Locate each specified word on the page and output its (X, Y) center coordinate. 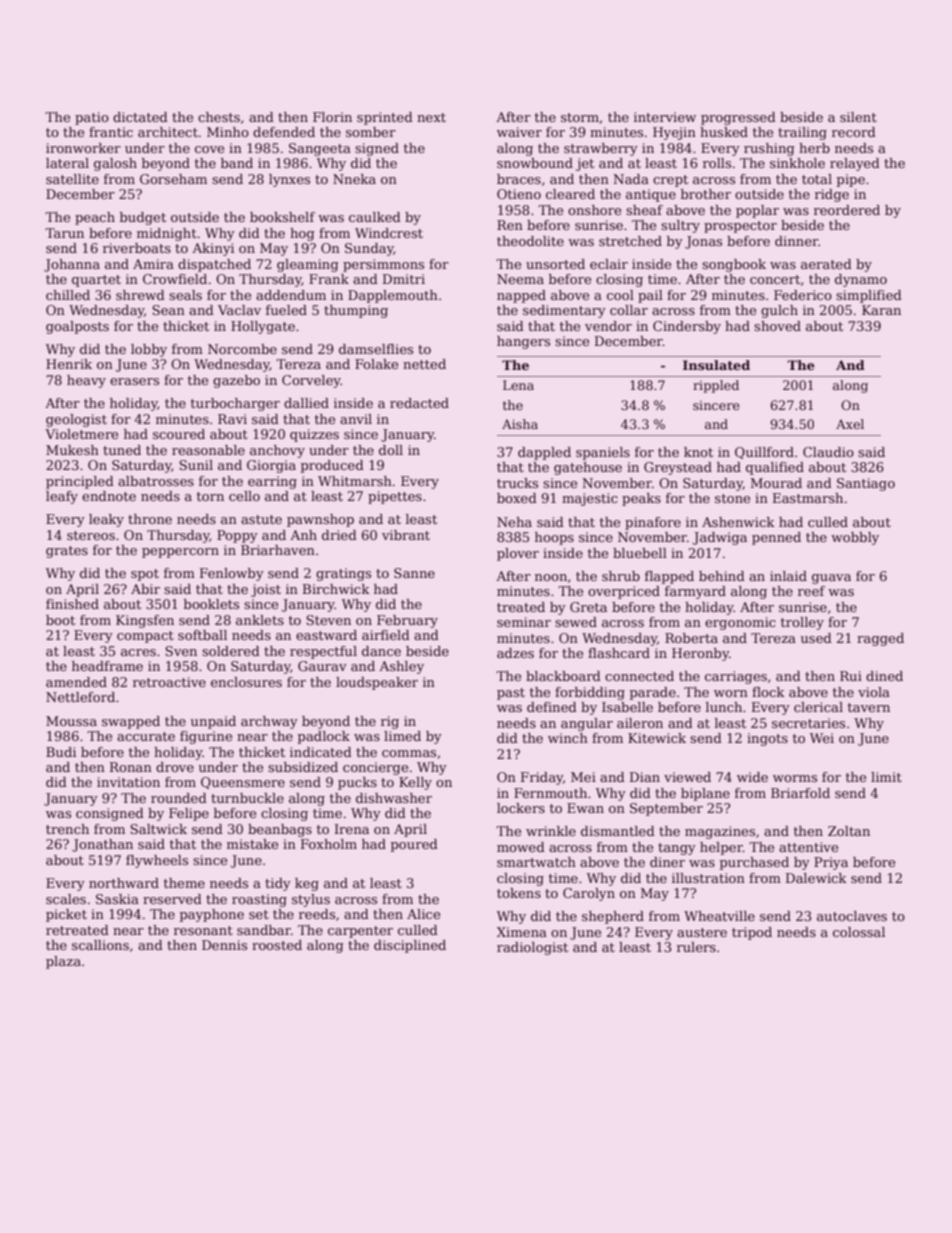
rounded (179, 798)
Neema (520, 279)
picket (66, 915)
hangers (523, 342)
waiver (519, 132)
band (237, 163)
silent (858, 117)
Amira (153, 264)
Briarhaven (278, 550)
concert (775, 279)
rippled (716, 386)
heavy (86, 381)
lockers (521, 808)
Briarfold (800, 793)
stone (732, 498)
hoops (554, 538)
